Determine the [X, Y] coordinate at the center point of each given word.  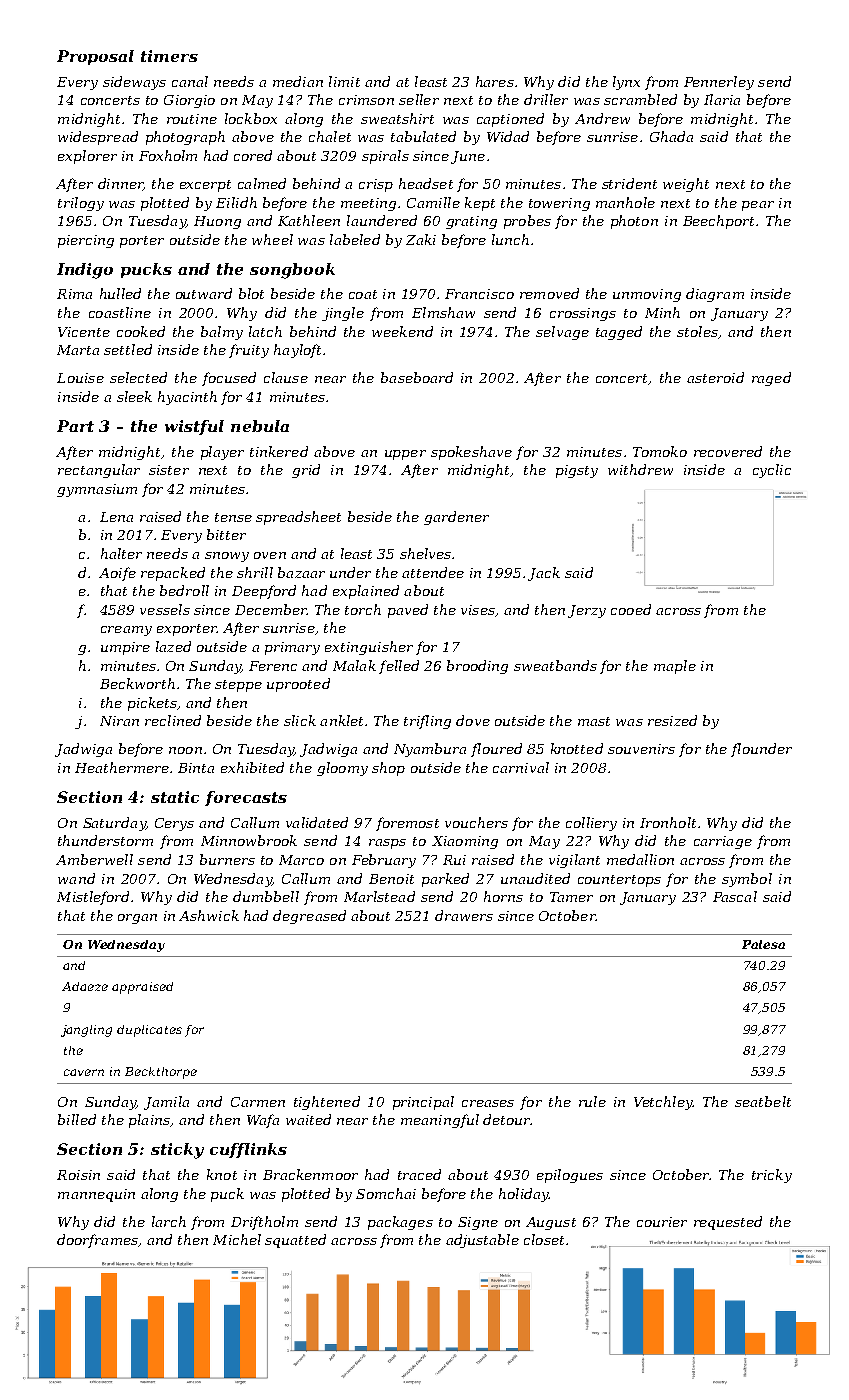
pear [758, 206]
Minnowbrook [249, 840]
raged [771, 379]
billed [77, 1119]
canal [190, 81]
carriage [723, 842]
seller [419, 99]
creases [488, 1103]
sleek [134, 396]
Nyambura [430, 750]
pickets [152, 704]
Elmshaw [443, 312]
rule [592, 1101]
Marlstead [379, 896]
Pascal [735, 896]
